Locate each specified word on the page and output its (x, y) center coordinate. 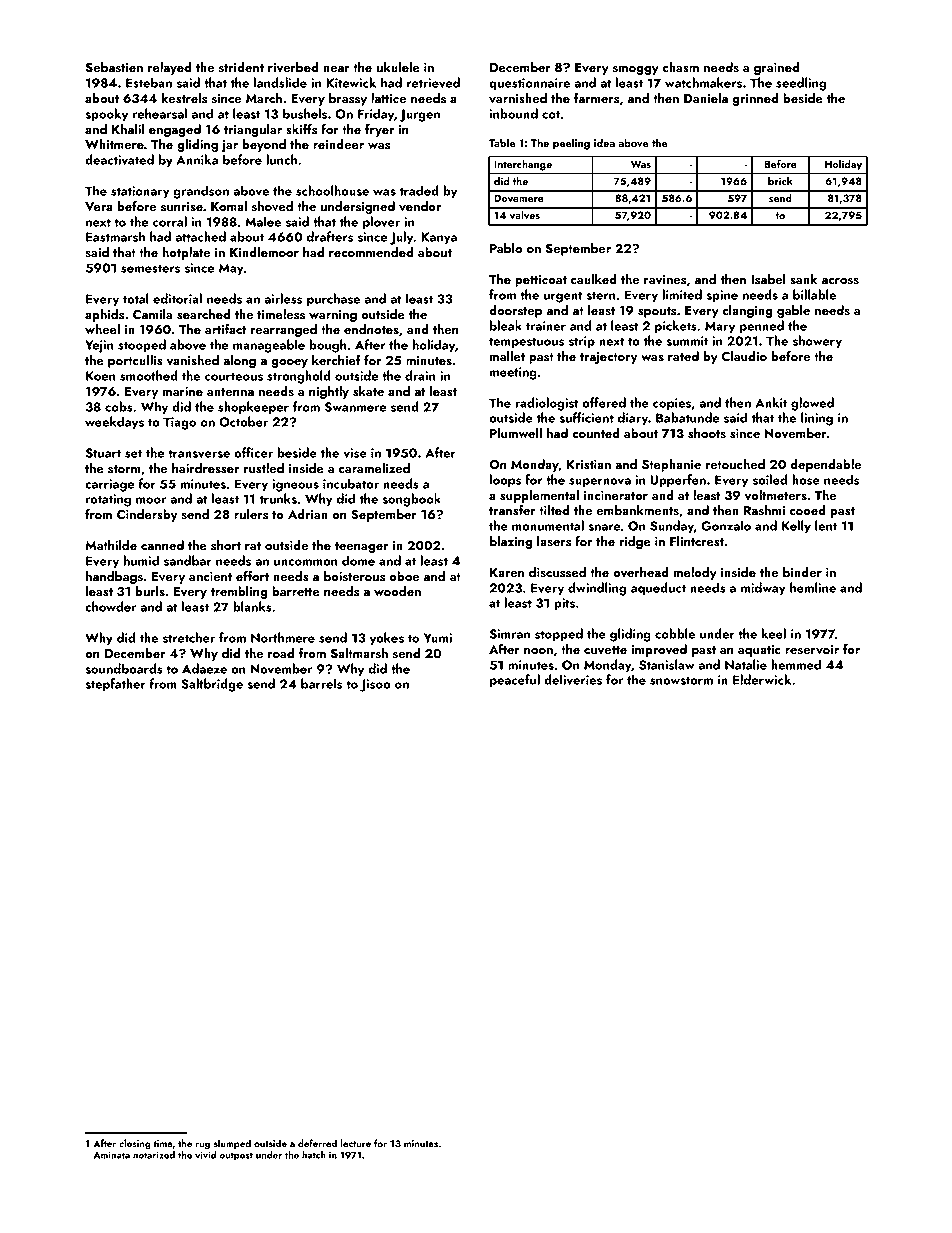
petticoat (541, 281)
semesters (150, 268)
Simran (510, 634)
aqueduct (658, 589)
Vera (99, 206)
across (840, 281)
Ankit (771, 402)
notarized (154, 1155)
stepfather (115, 685)
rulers (251, 514)
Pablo (506, 248)
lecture (356, 1143)
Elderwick (762, 679)
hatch (314, 1155)
